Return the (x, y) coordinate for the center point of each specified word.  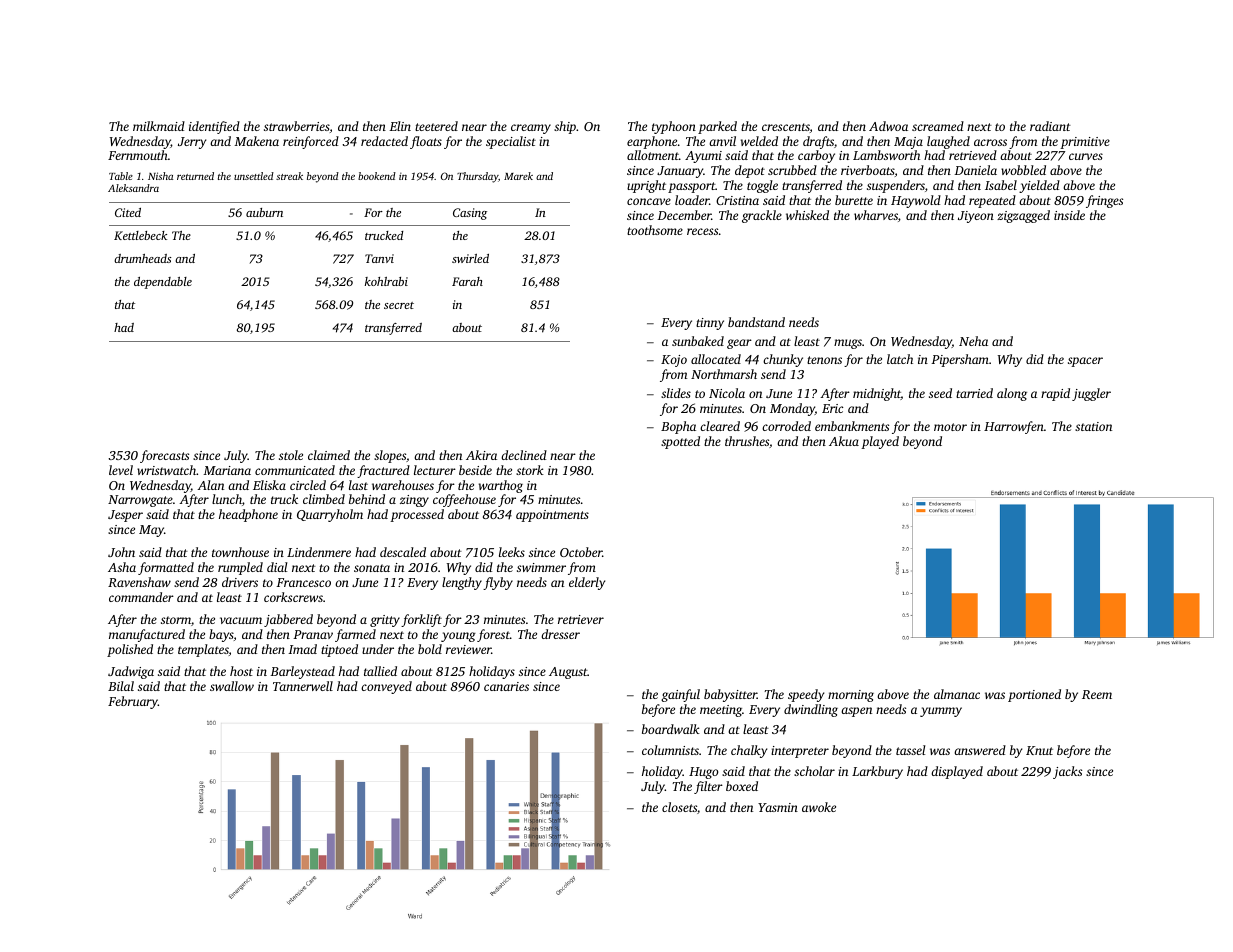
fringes (1104, 201)
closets (679, 807)
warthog (501, 486)
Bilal (121, 686)
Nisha (160, 176)
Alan (210, 485)
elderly (587, 583)
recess (702, 231)
